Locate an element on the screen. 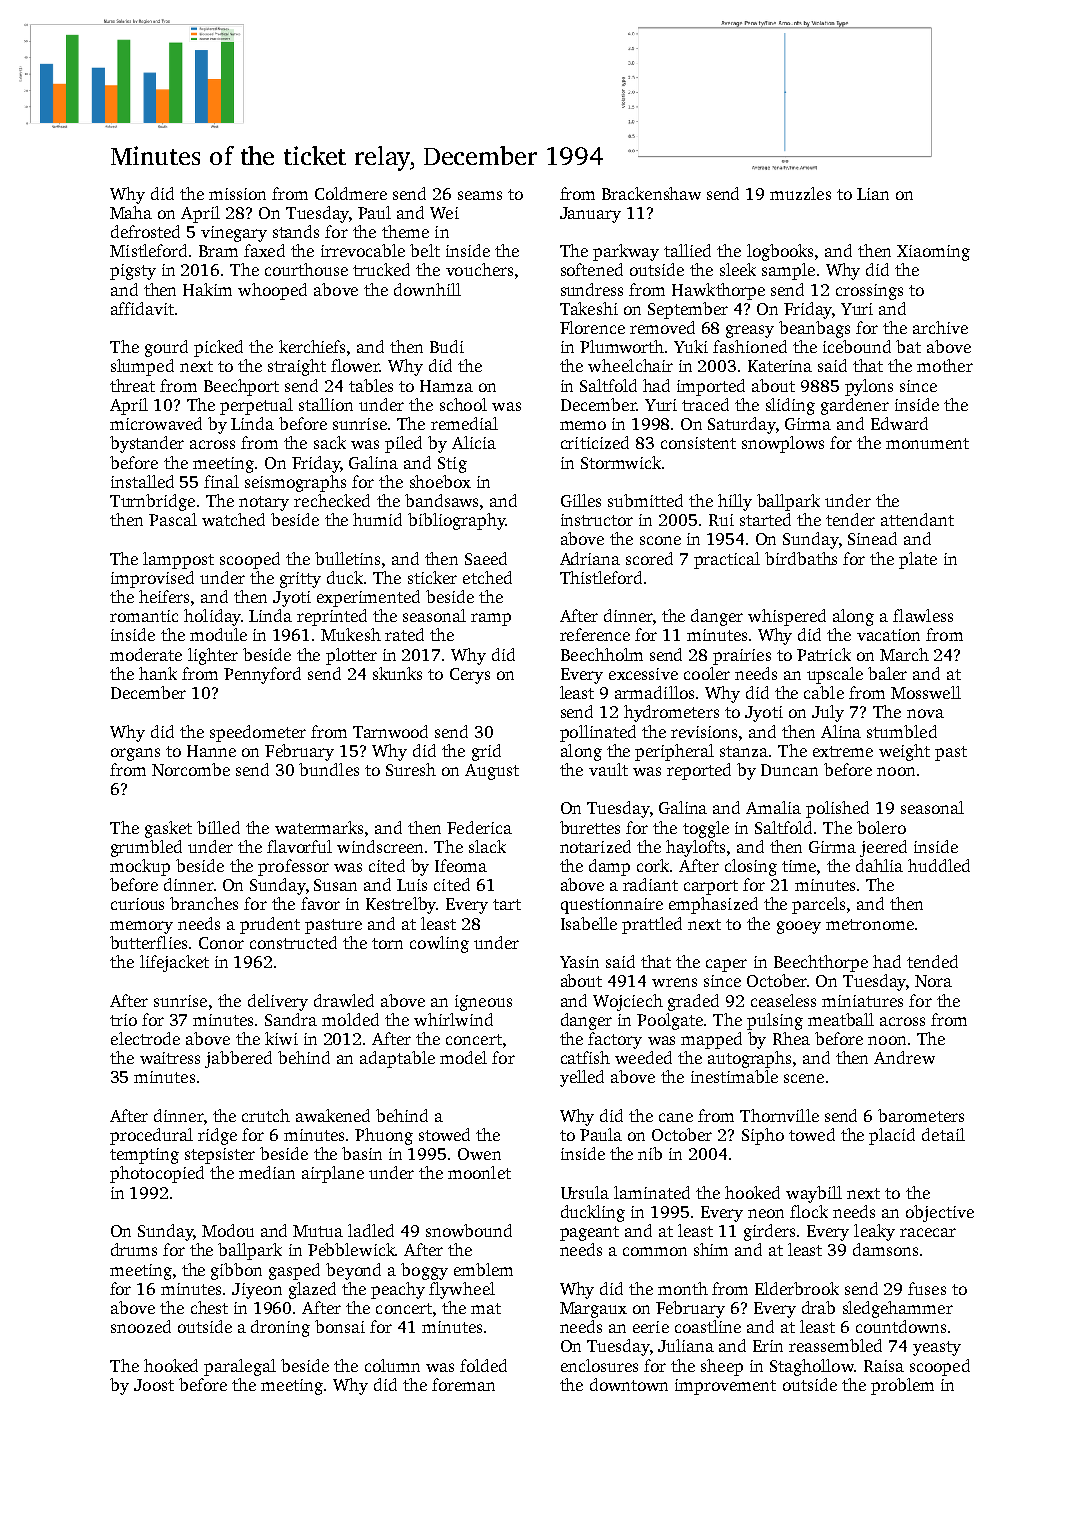  organs is located at coordinates (135, 754).
